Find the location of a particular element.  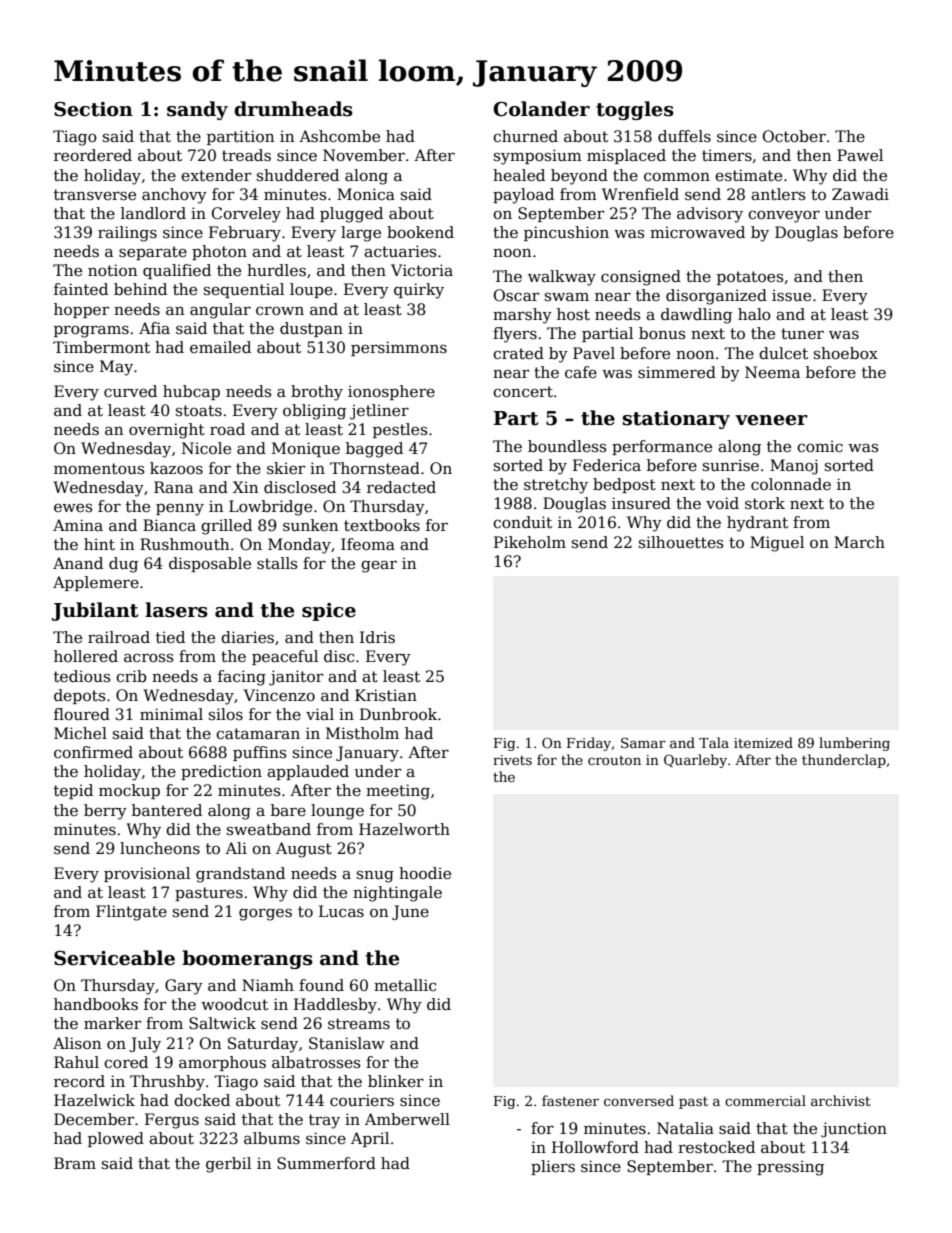

Corveley is located at coordinates (246, 215).
